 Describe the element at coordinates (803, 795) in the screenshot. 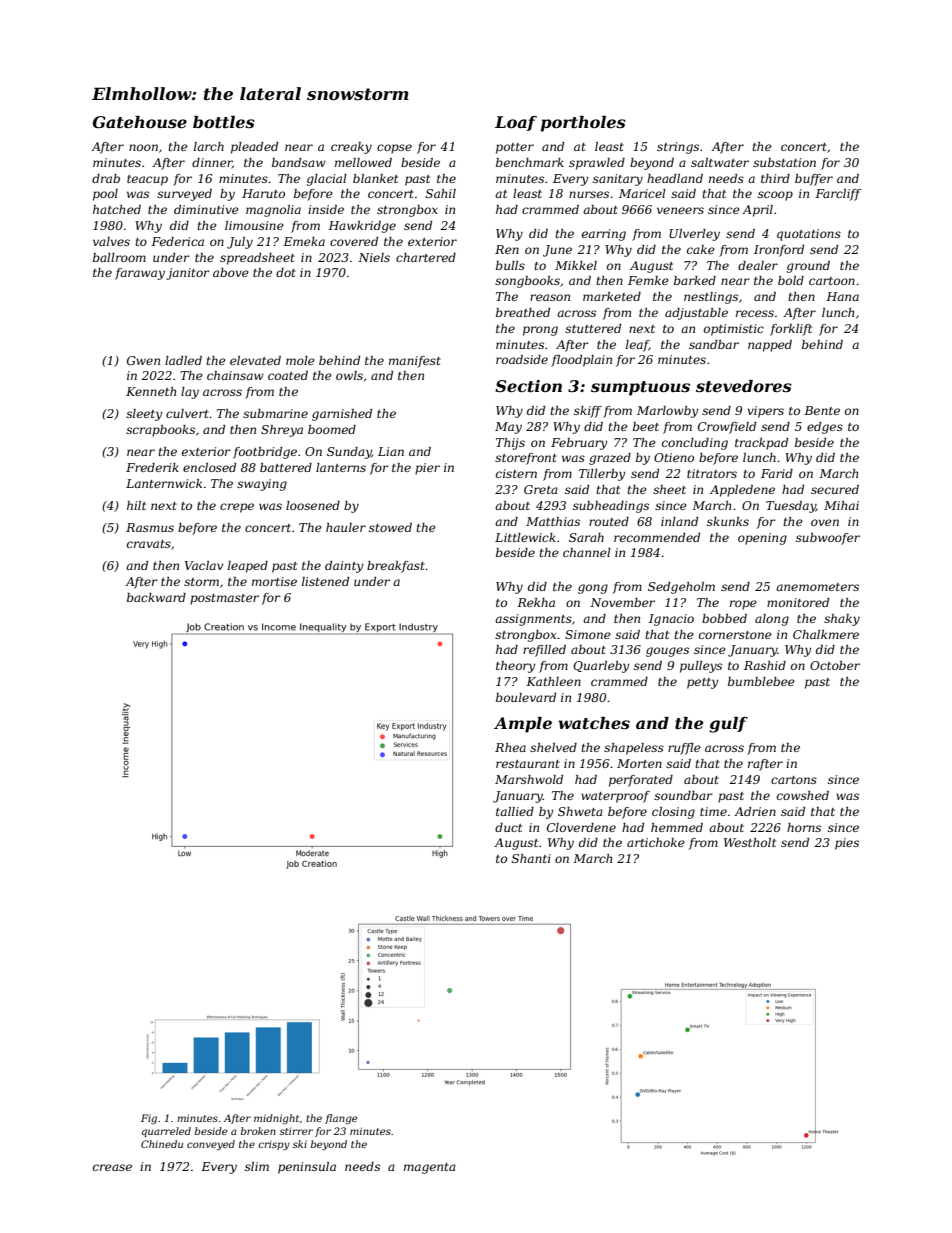

I see `cowshed` at that location.
